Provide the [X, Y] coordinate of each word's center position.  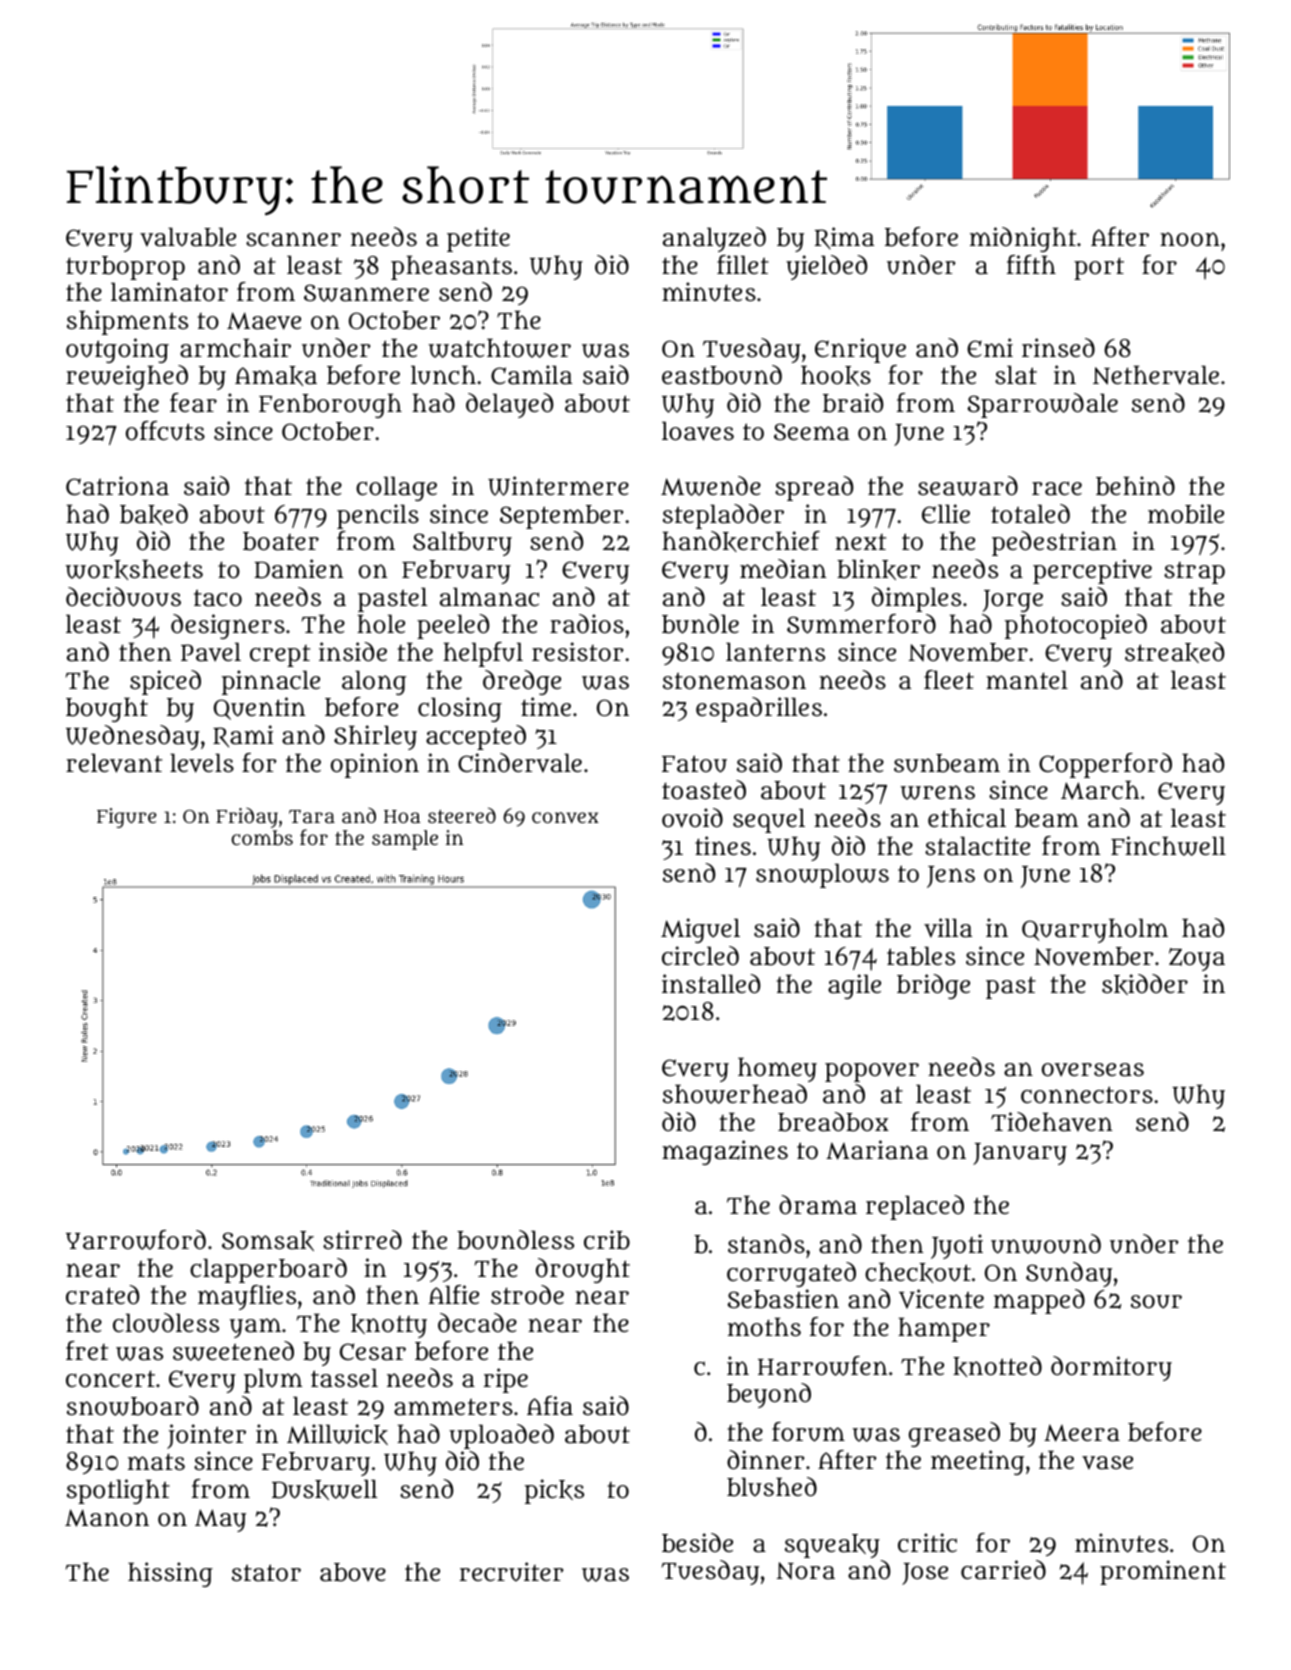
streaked [1174, 652]
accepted [476, 737]
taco [218, 598]
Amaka [276, 376]
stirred [362, 1239]
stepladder [723, 516]
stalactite [977, 846]
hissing [170, 1574]
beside [697, 1543]
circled [700, 955]
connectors [1087, 1094]
